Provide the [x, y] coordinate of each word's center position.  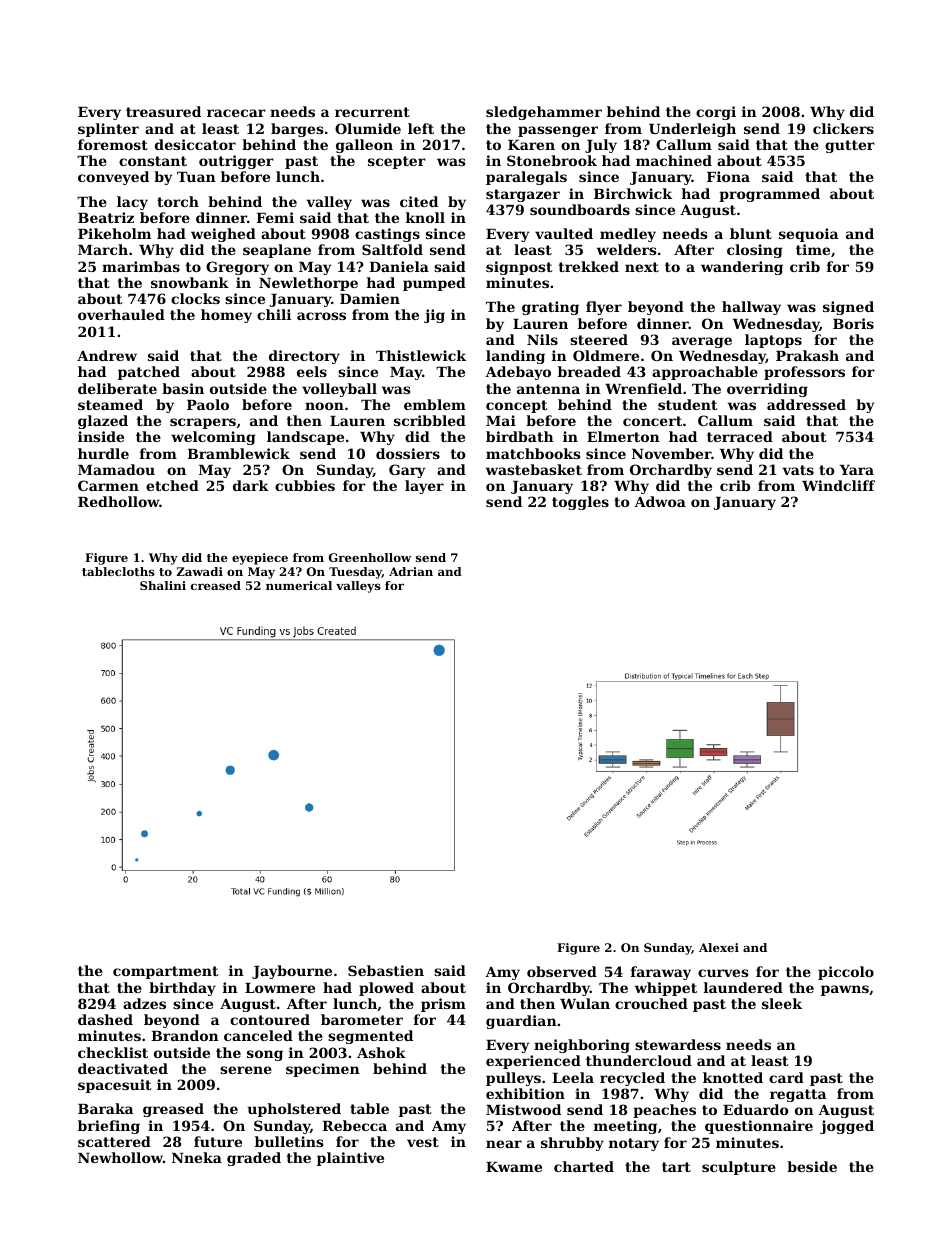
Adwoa [660, 501]
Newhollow [120, 1157]
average [702, 342]
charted [584, 1166]
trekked [589, 266]
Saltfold [392, 249]
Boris [853, 323]
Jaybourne [292, 972]
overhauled [121, 314]
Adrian [411, 571]
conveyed [113, 178]
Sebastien [386, 970]
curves [723, 973]
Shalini [163, 585]
